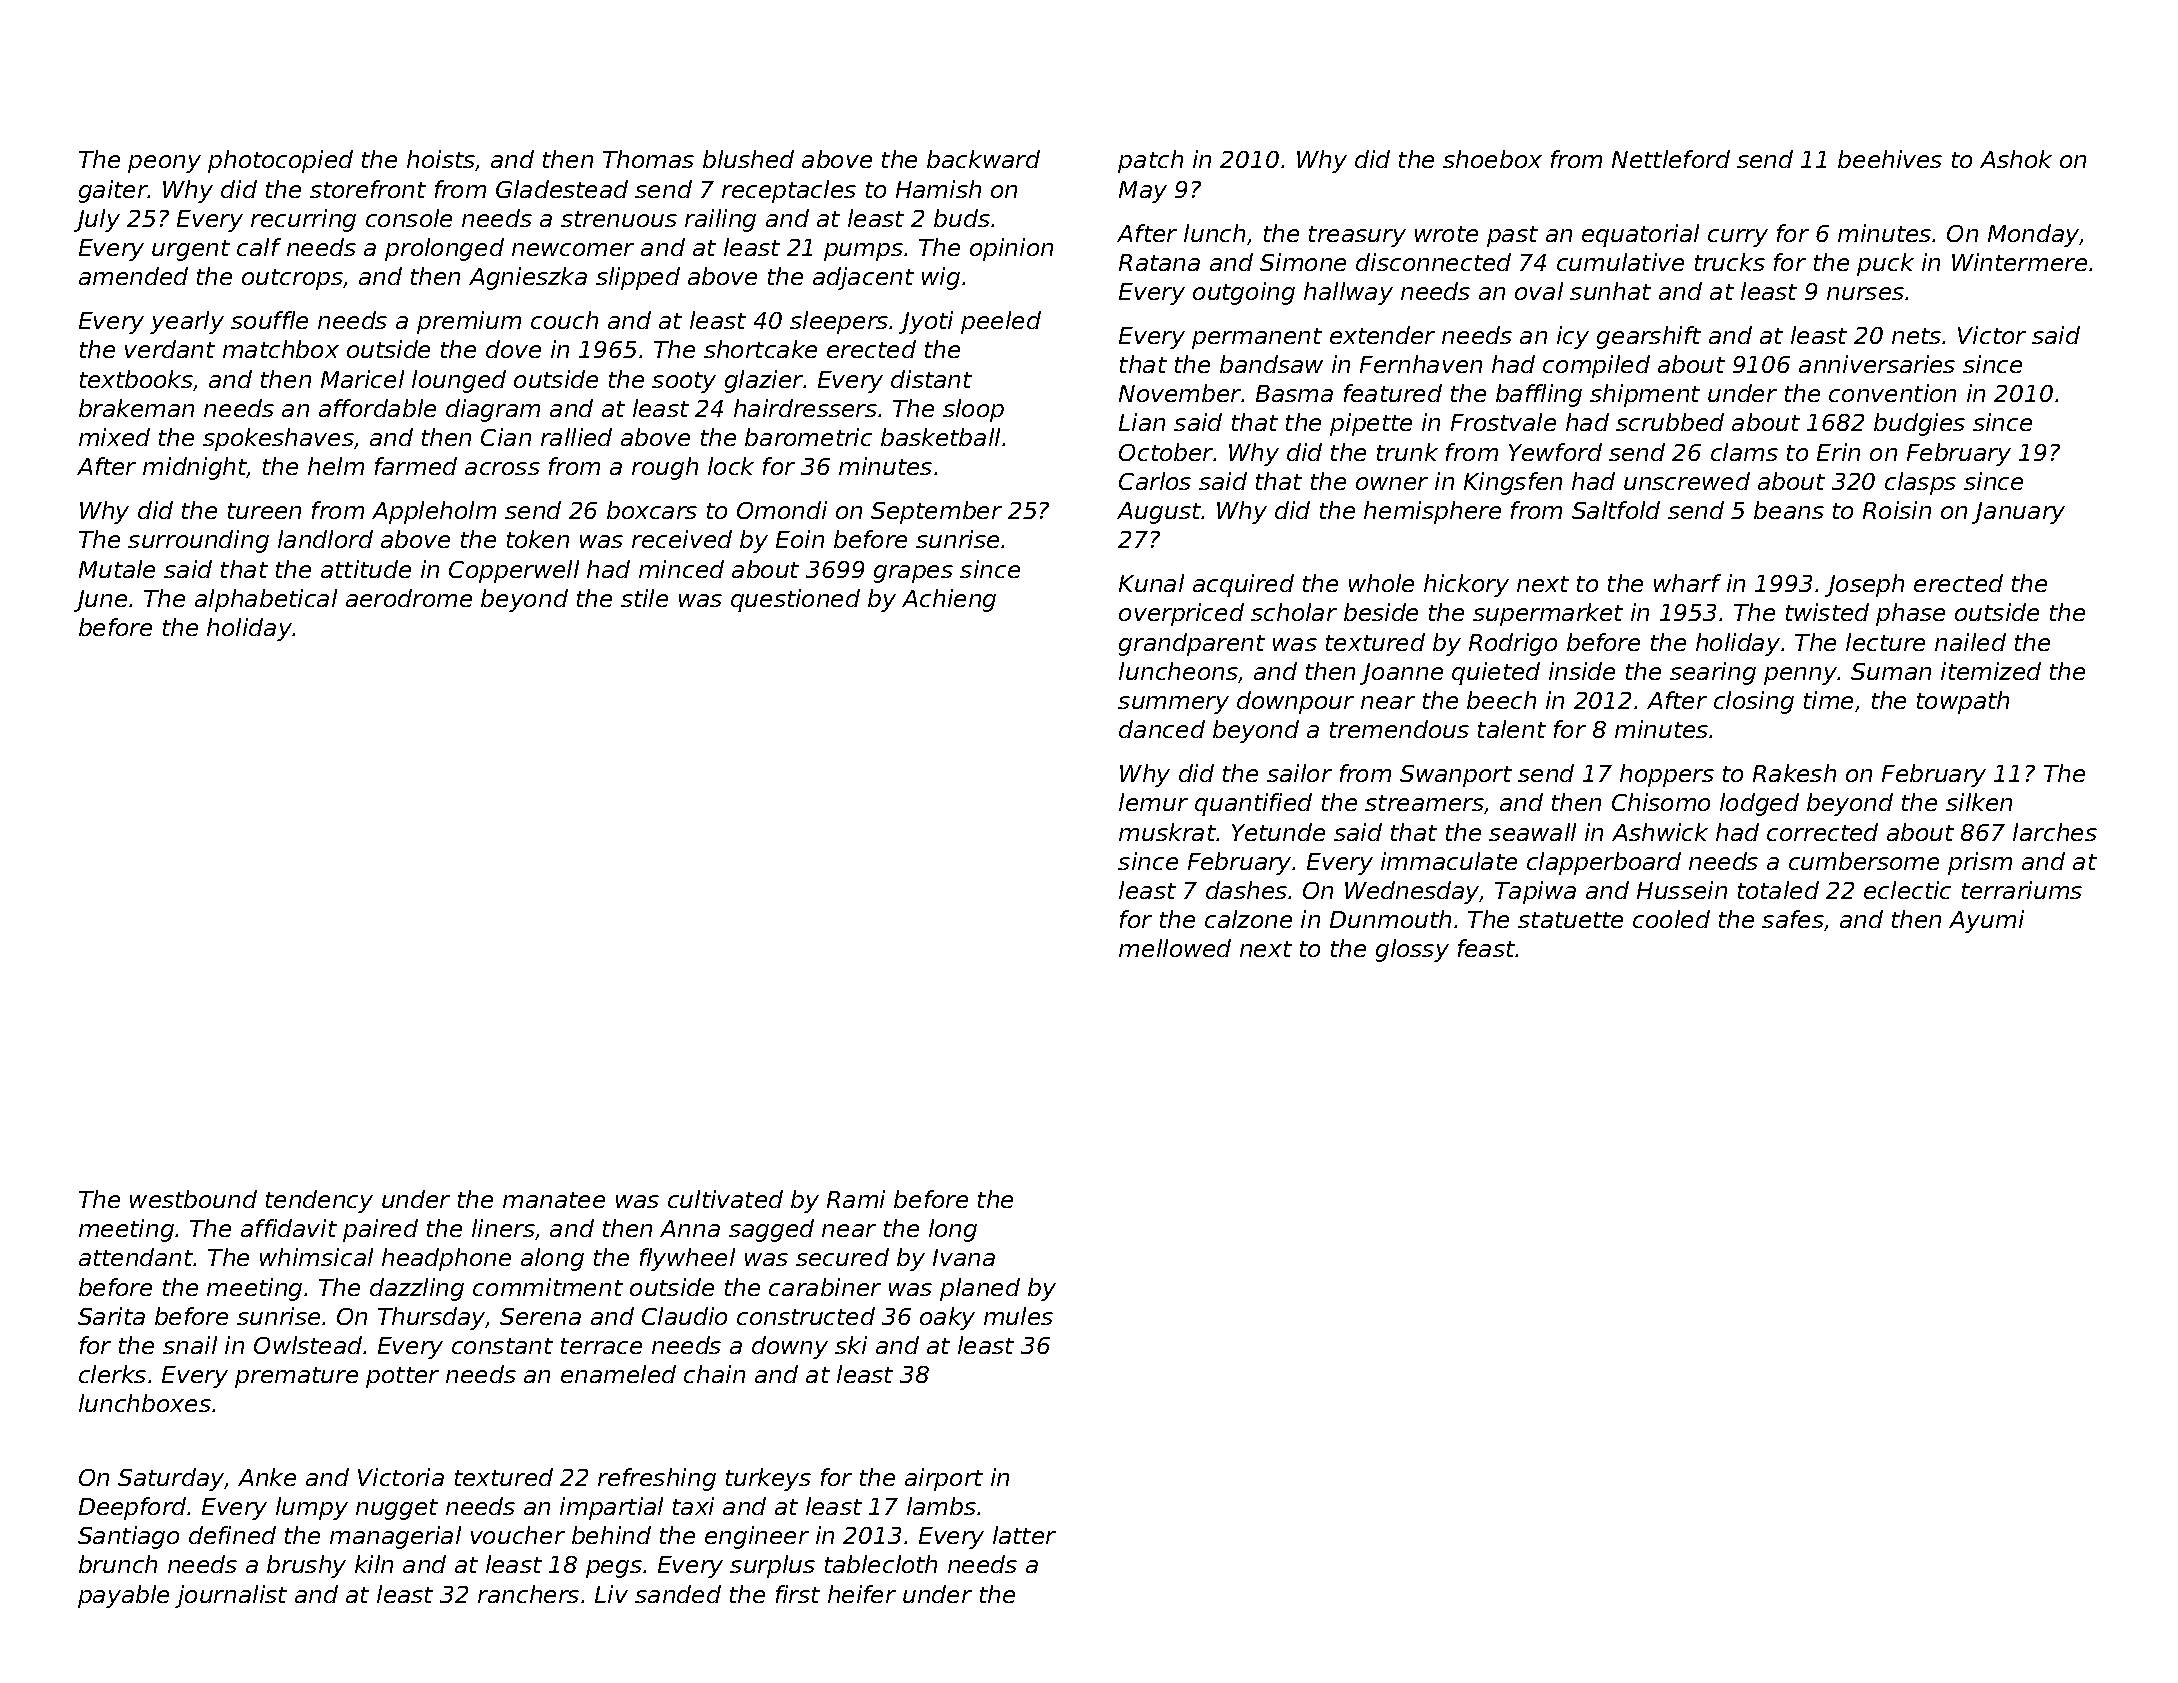  What do you see at coordinates (1257, 338) in the document?
I see `permanent` at bounding box center [1257, 338].
